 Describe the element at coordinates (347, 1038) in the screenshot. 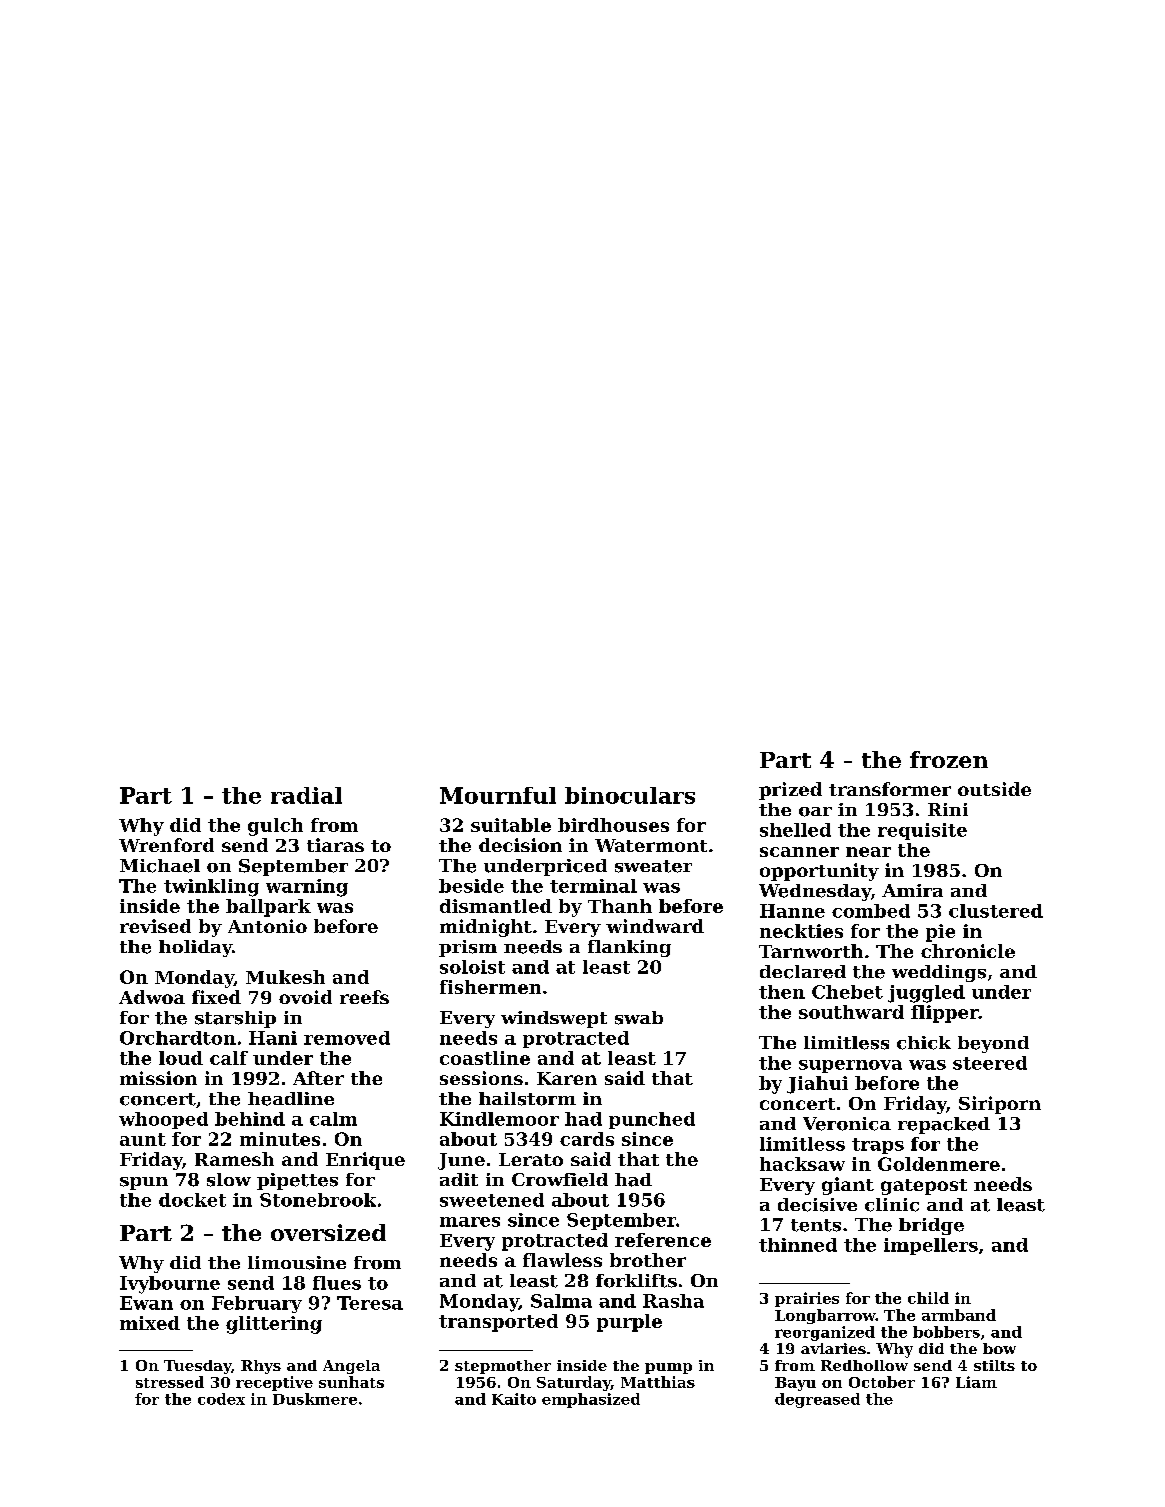

I see `removed` at that location.
